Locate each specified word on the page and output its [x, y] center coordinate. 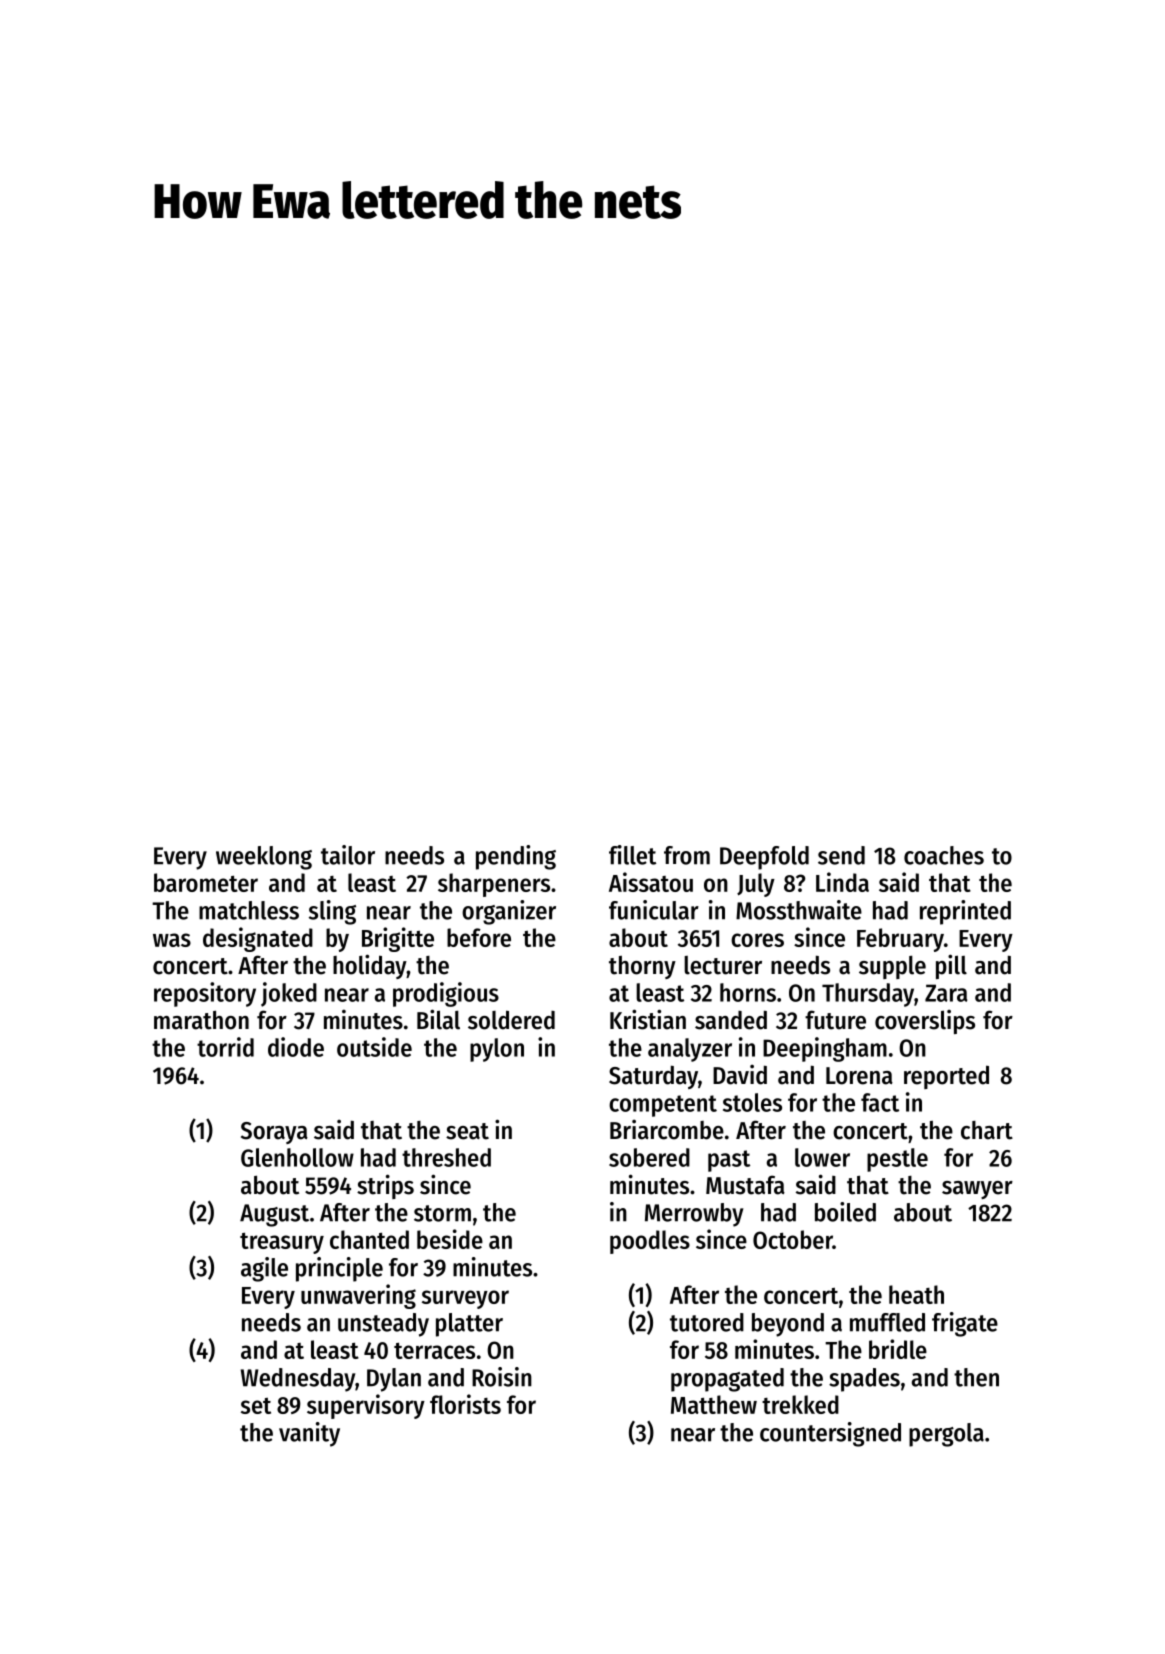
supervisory [366, 1406]
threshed [446, 1157]
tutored [707, 1322]
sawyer [977, 1190]
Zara [946, 993]
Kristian [648, 1019]
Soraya [274, 1133]
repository [205, 994]
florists [465, 1404]
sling [332, 912]
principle [339, 1269]
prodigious [446, 994]
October [793, 1239]
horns [748, 992]
